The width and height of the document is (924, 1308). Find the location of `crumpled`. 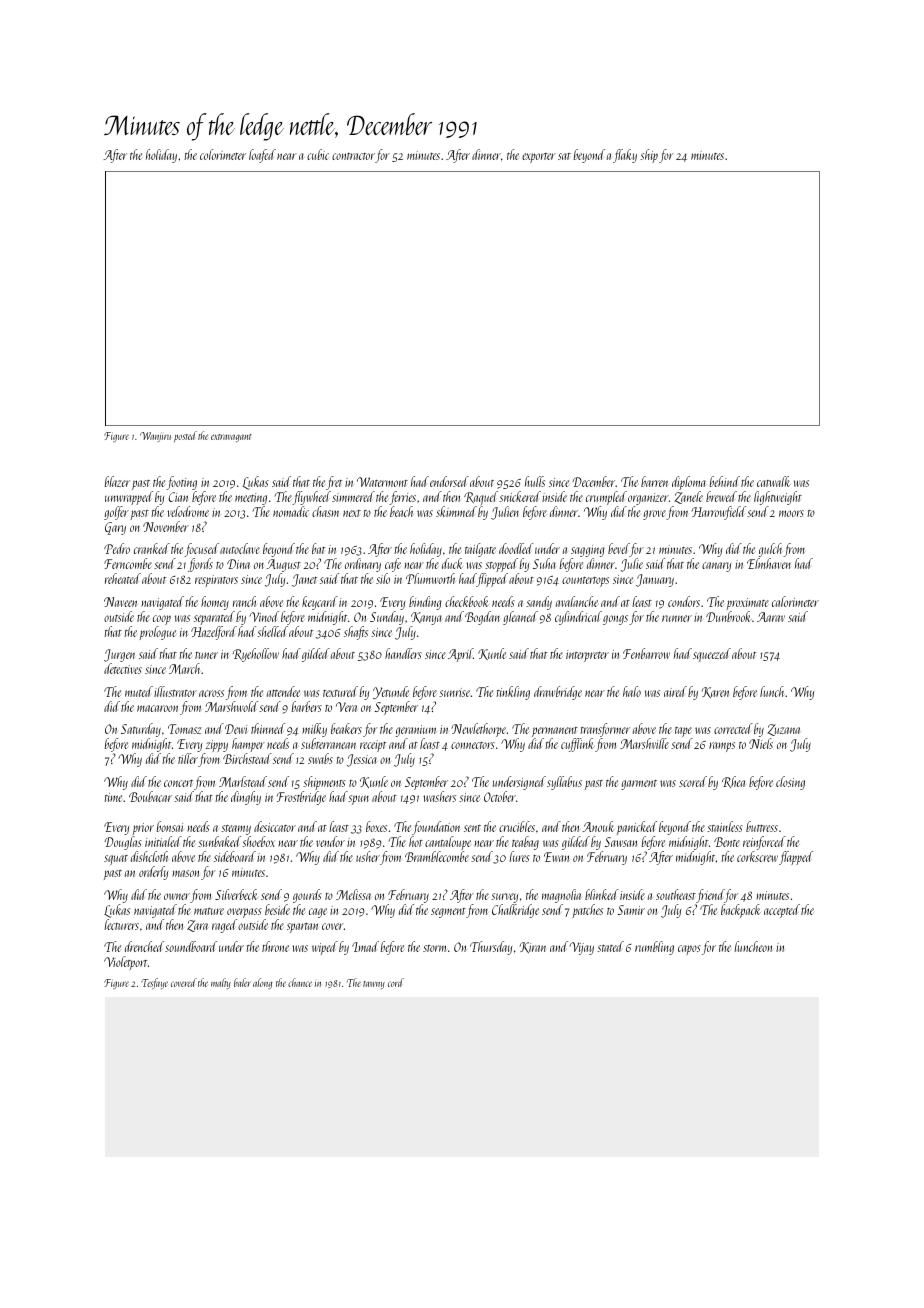

crumpled is located at coordinates (606, 498).
